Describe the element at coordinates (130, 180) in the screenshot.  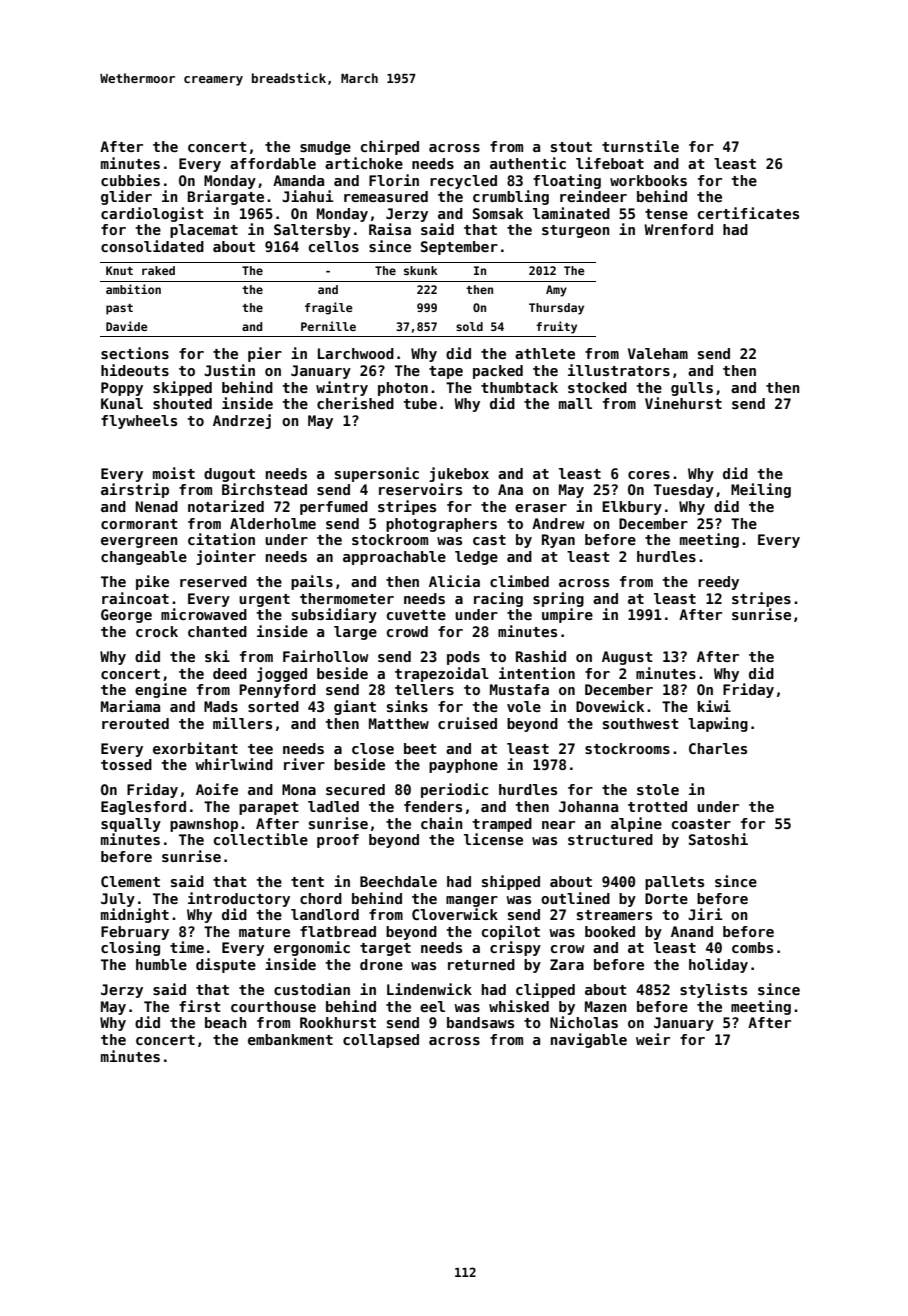
I see `cubbies` at that location.
